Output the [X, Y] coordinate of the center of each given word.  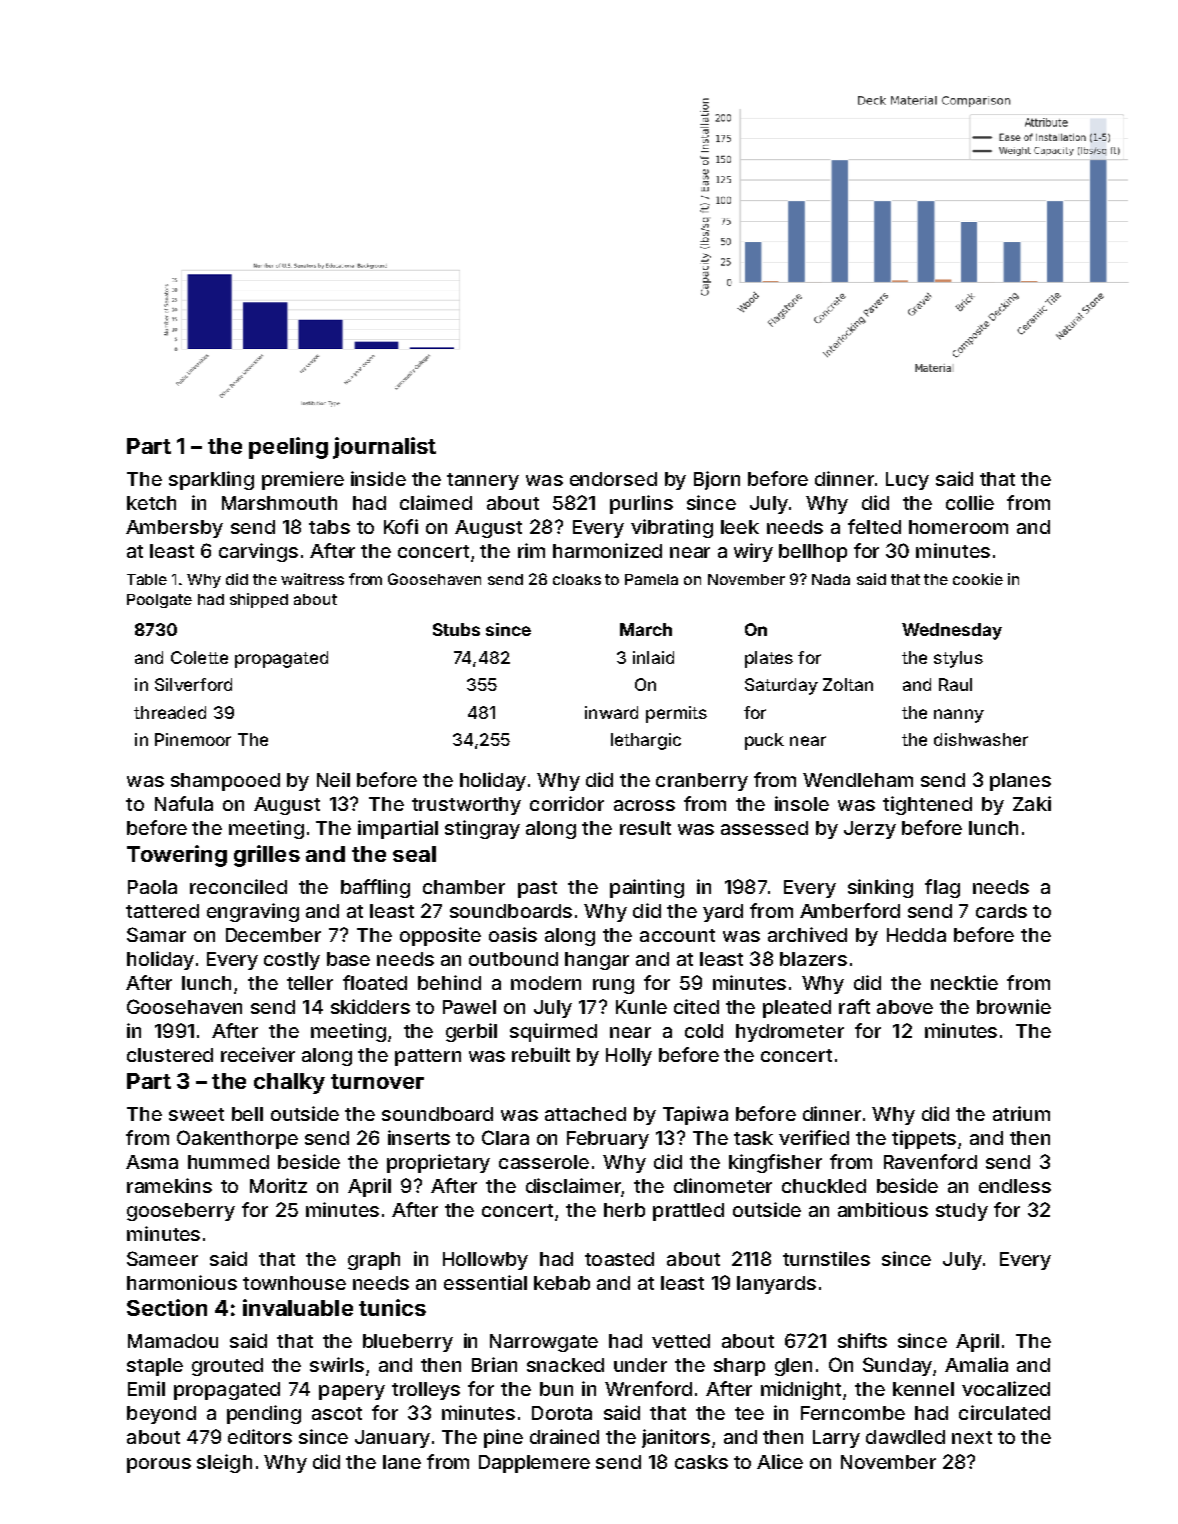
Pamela [651, 579]
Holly [629, 1057]
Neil [333, 779]
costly [292, 961]
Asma [152, 1162]
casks [701, 1462]
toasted [619, 1259]
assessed [764, 828]
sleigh [224, 1463]
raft [854, 1006]
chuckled [824, 1186]
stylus [958, 659]
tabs [329, 527]
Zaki [1032, 803]
